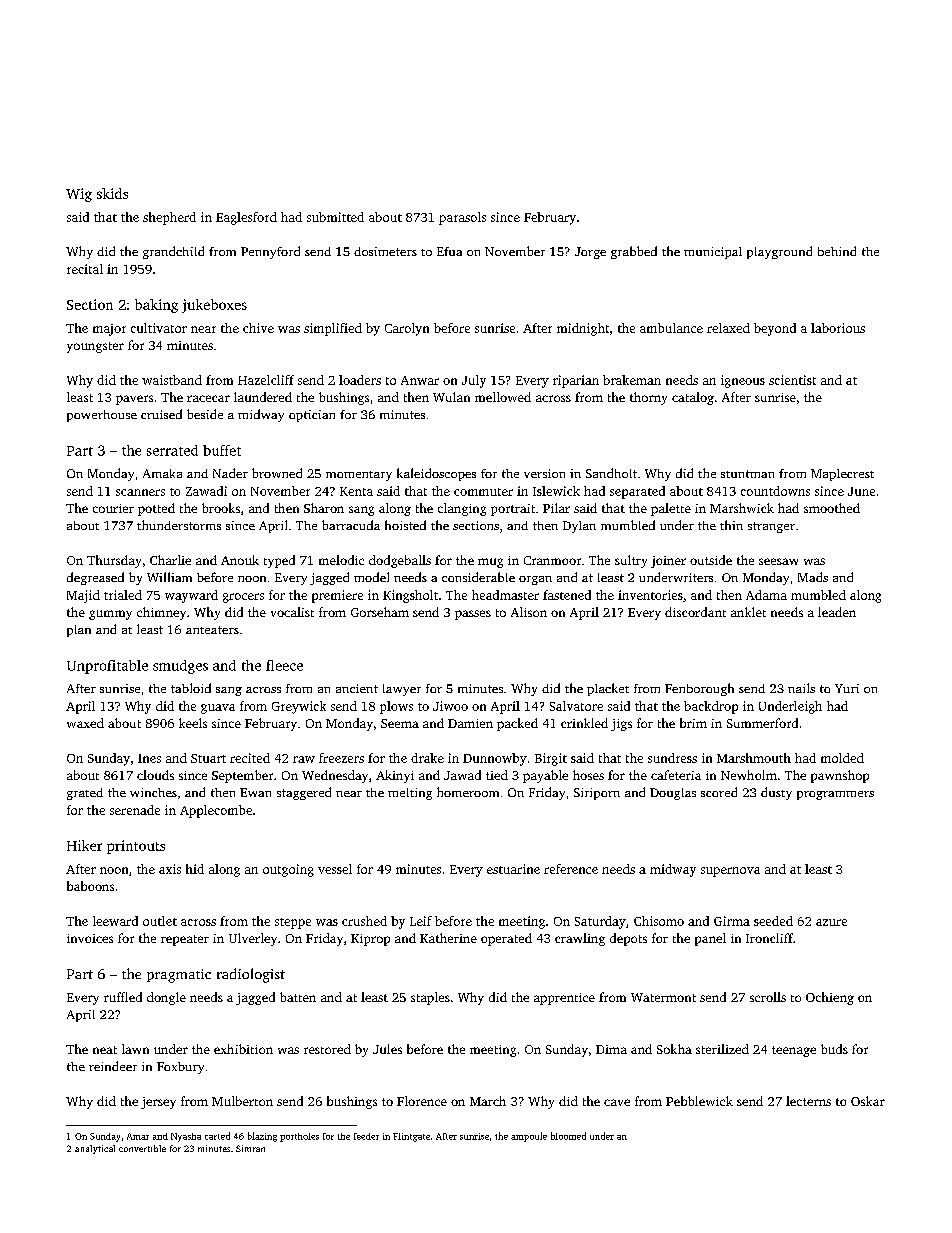 This document has height=1233, width=952. I want to click on Maplecrest, so click(842, 475).
